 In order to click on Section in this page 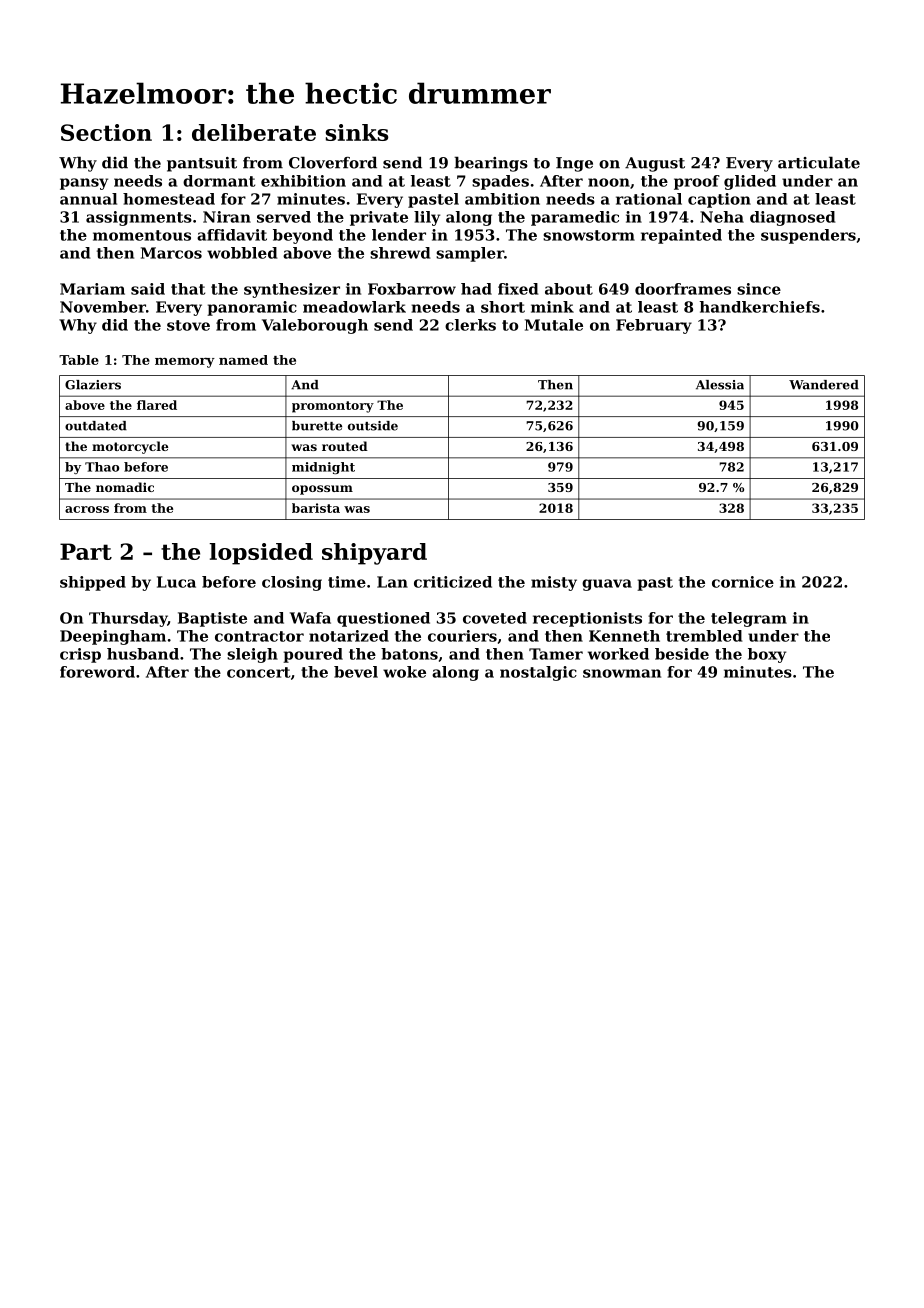, I will do `click(106, 132)`.
